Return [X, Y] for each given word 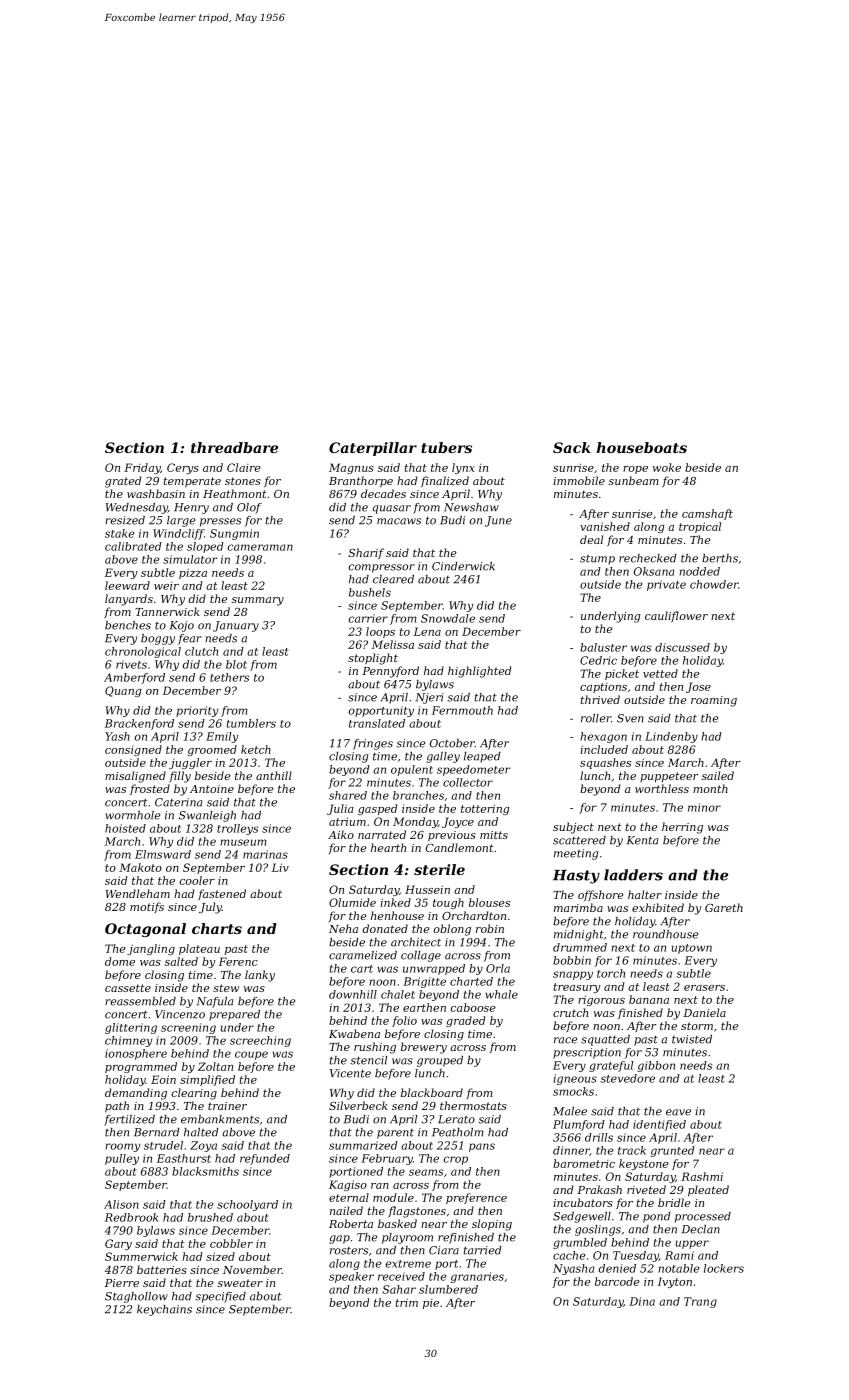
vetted [660, 673]
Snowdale [448, 618]
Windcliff [178, 534]
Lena [427, 631]
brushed [210, 1217]
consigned [133, 750]
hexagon [603, 737]
